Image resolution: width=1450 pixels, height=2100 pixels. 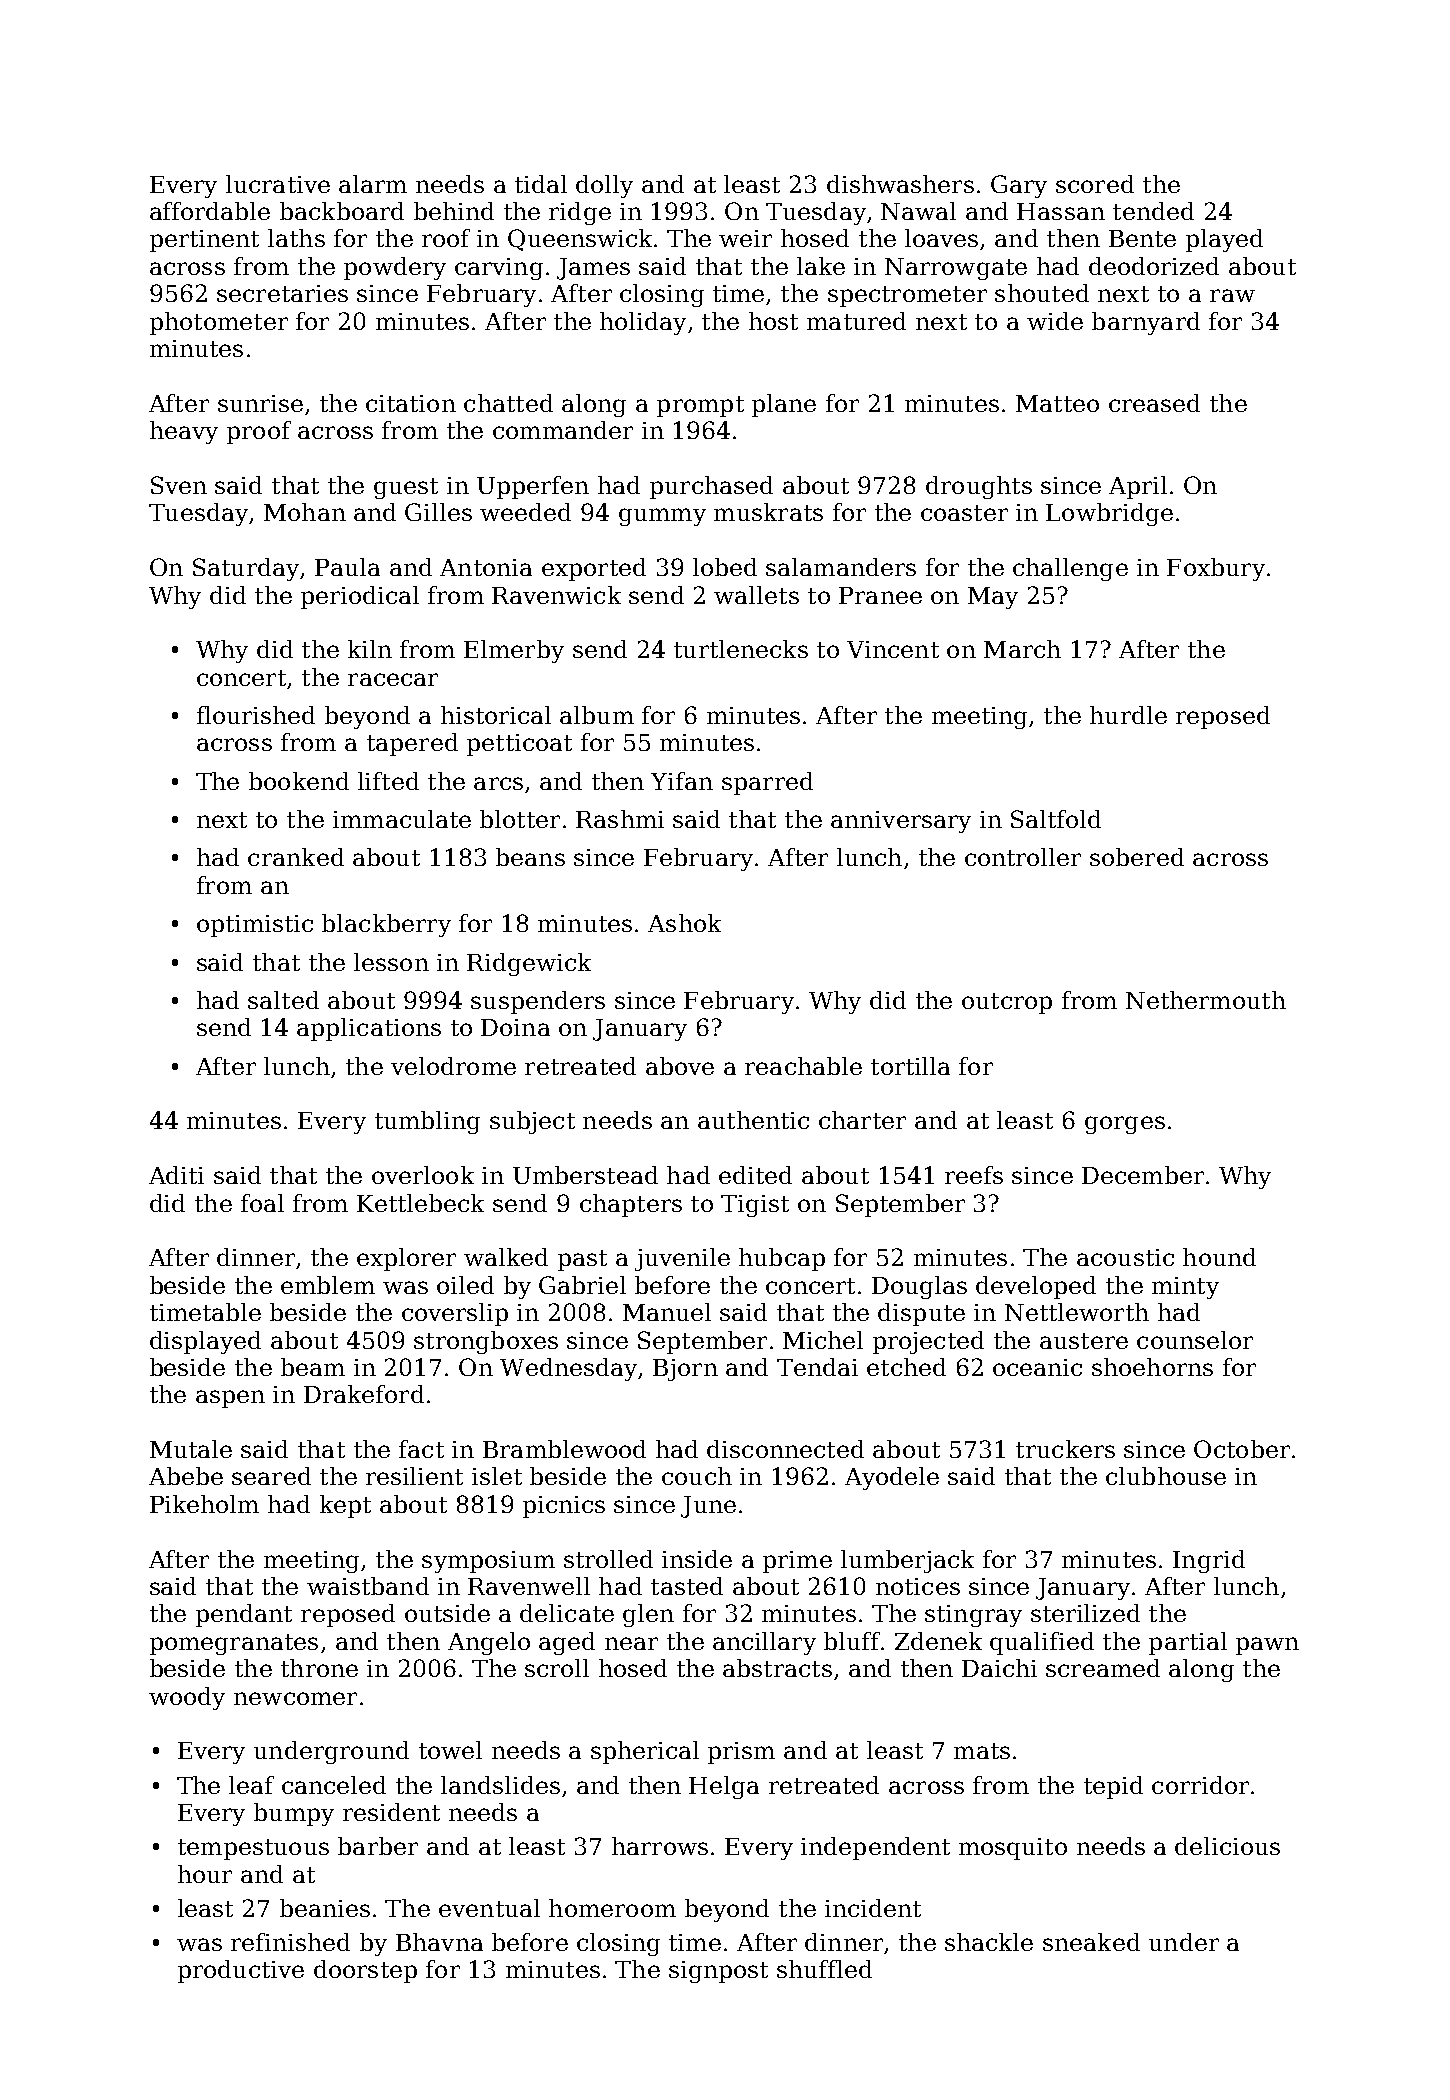 I want to click on affordable, so click(x=210, y=211).
